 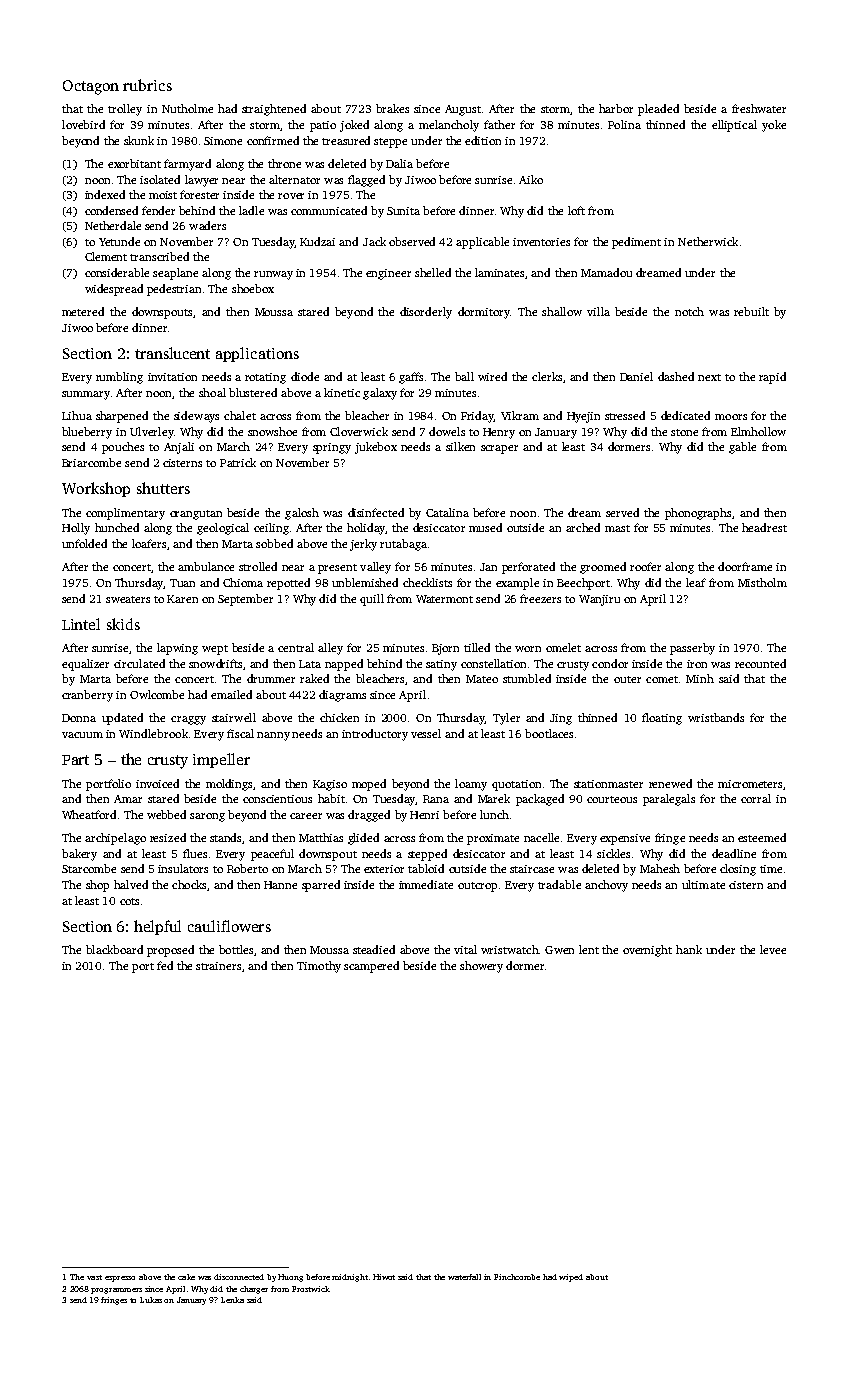 I want to click on brakes, so click(x=392, y=108).
